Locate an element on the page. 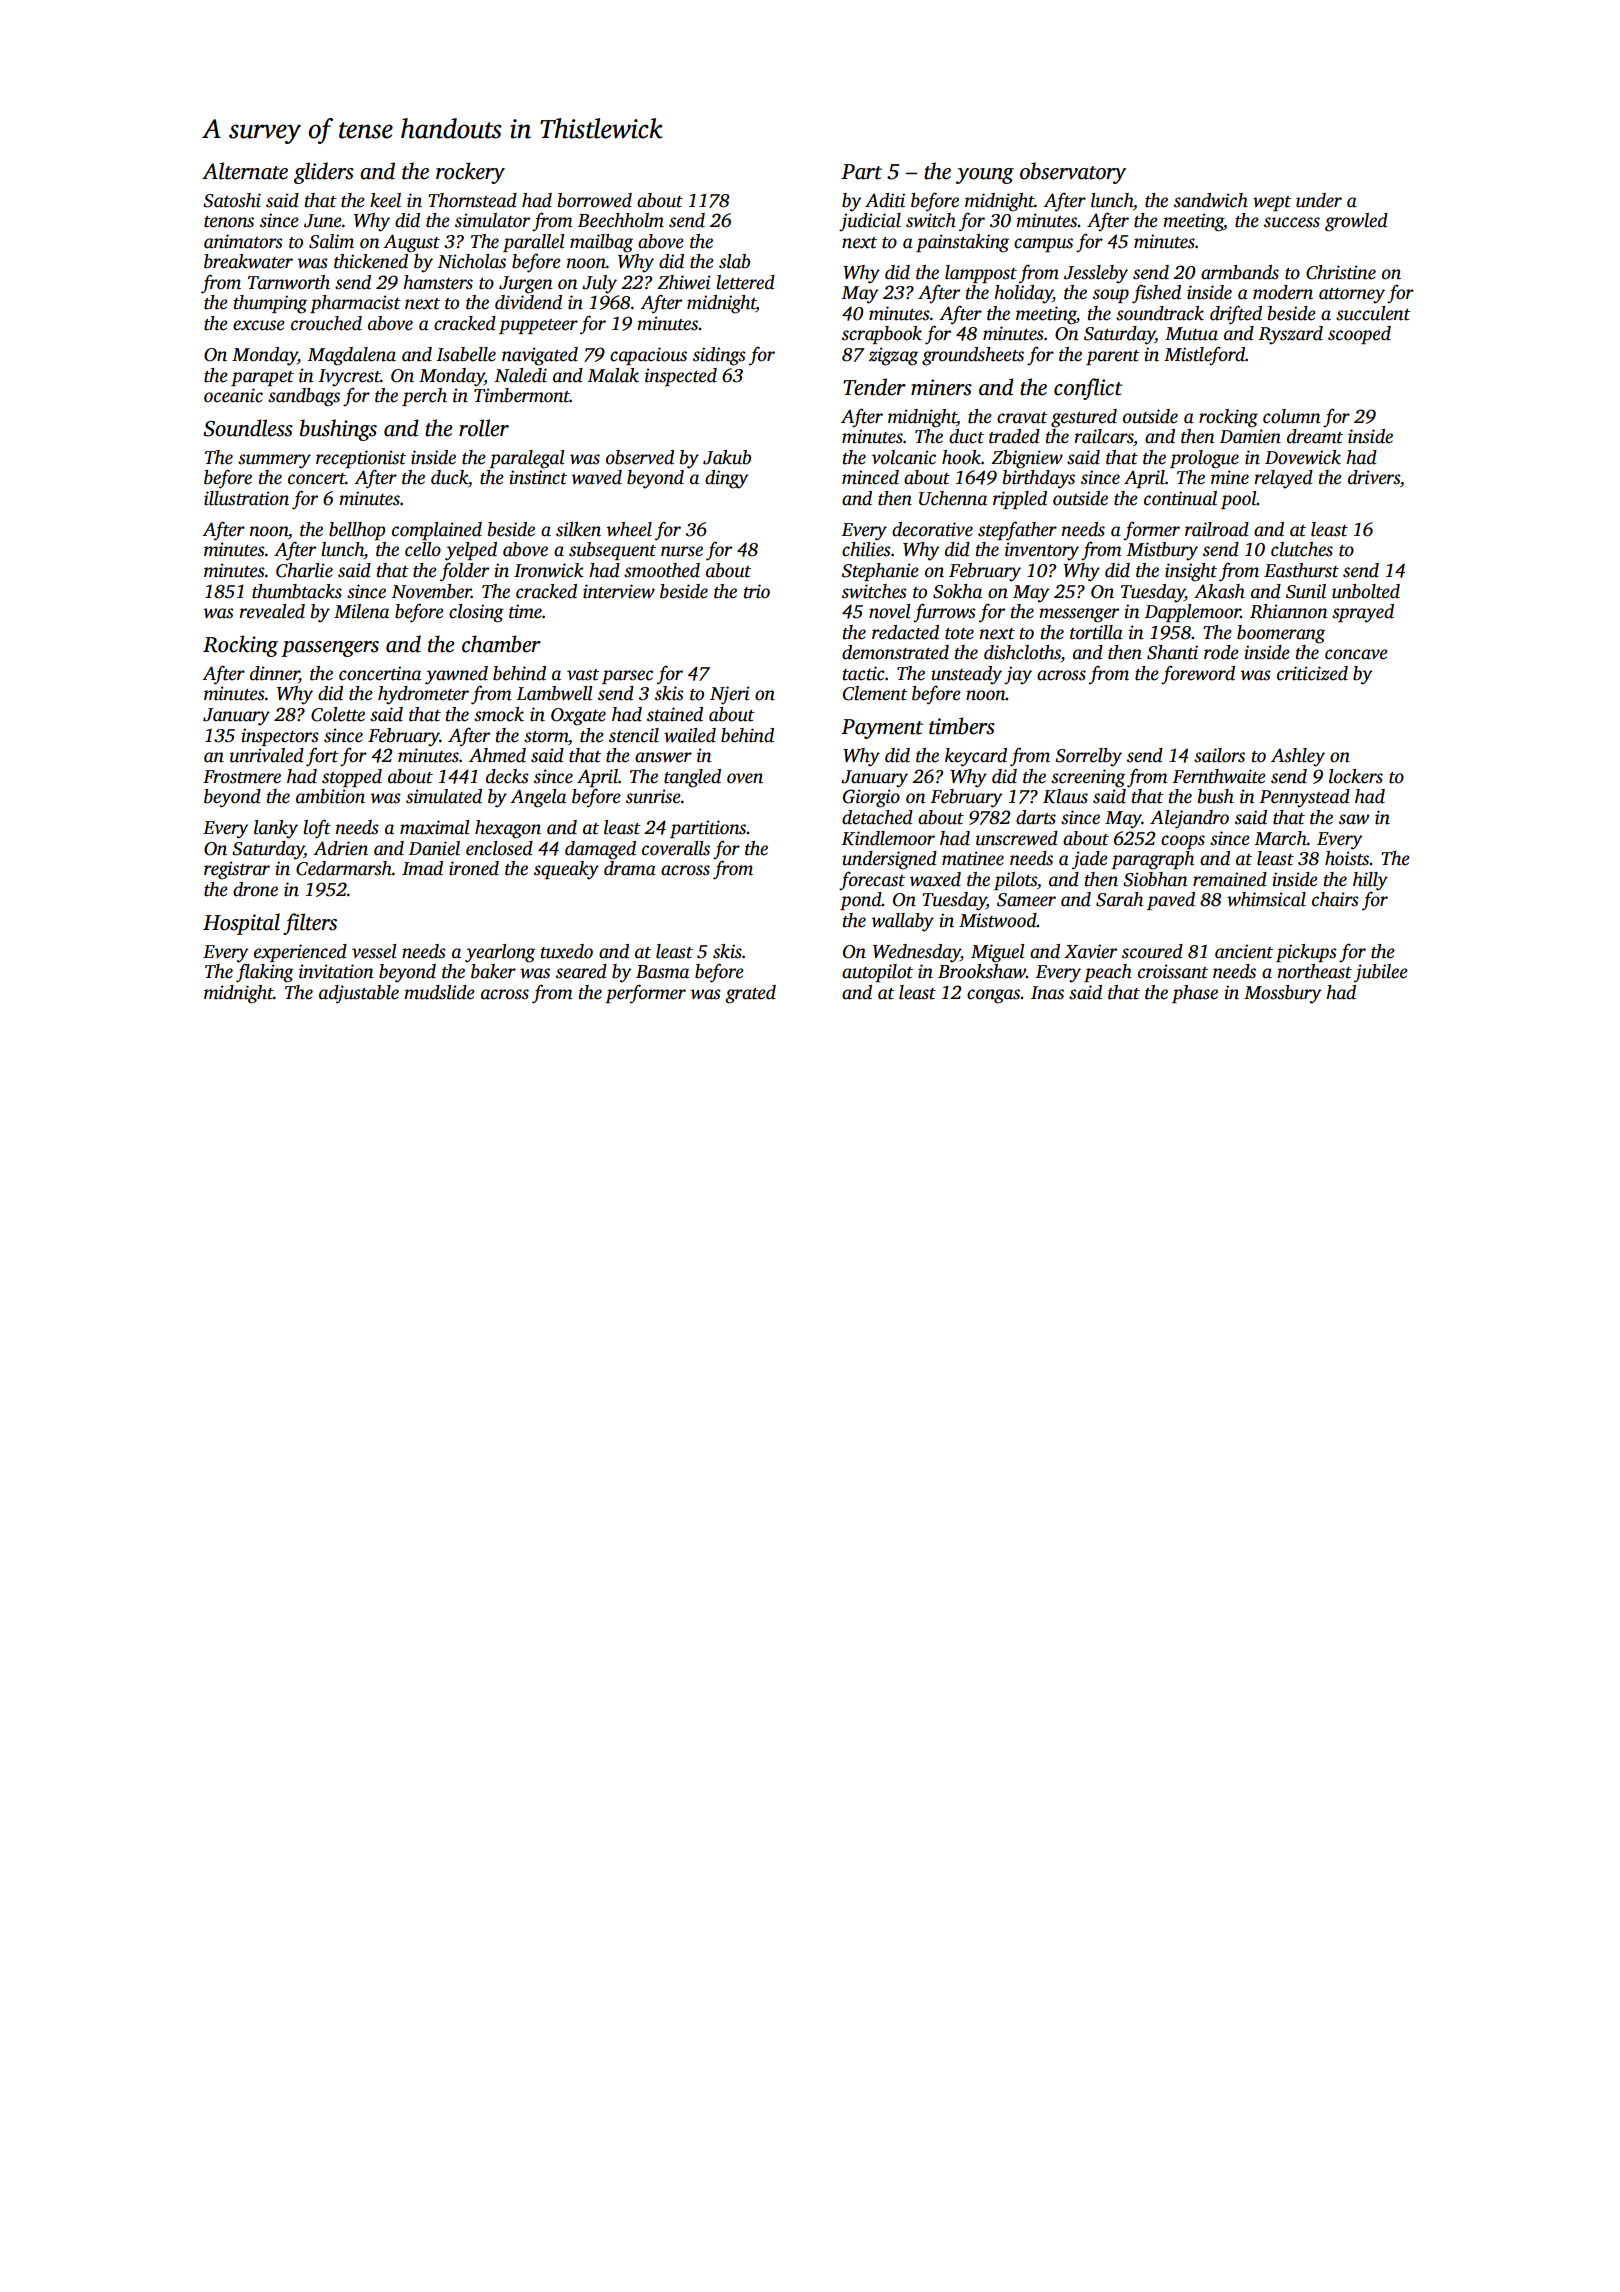 The image size is (1620, 2292). simulated is located at coordinates (444, 796).
